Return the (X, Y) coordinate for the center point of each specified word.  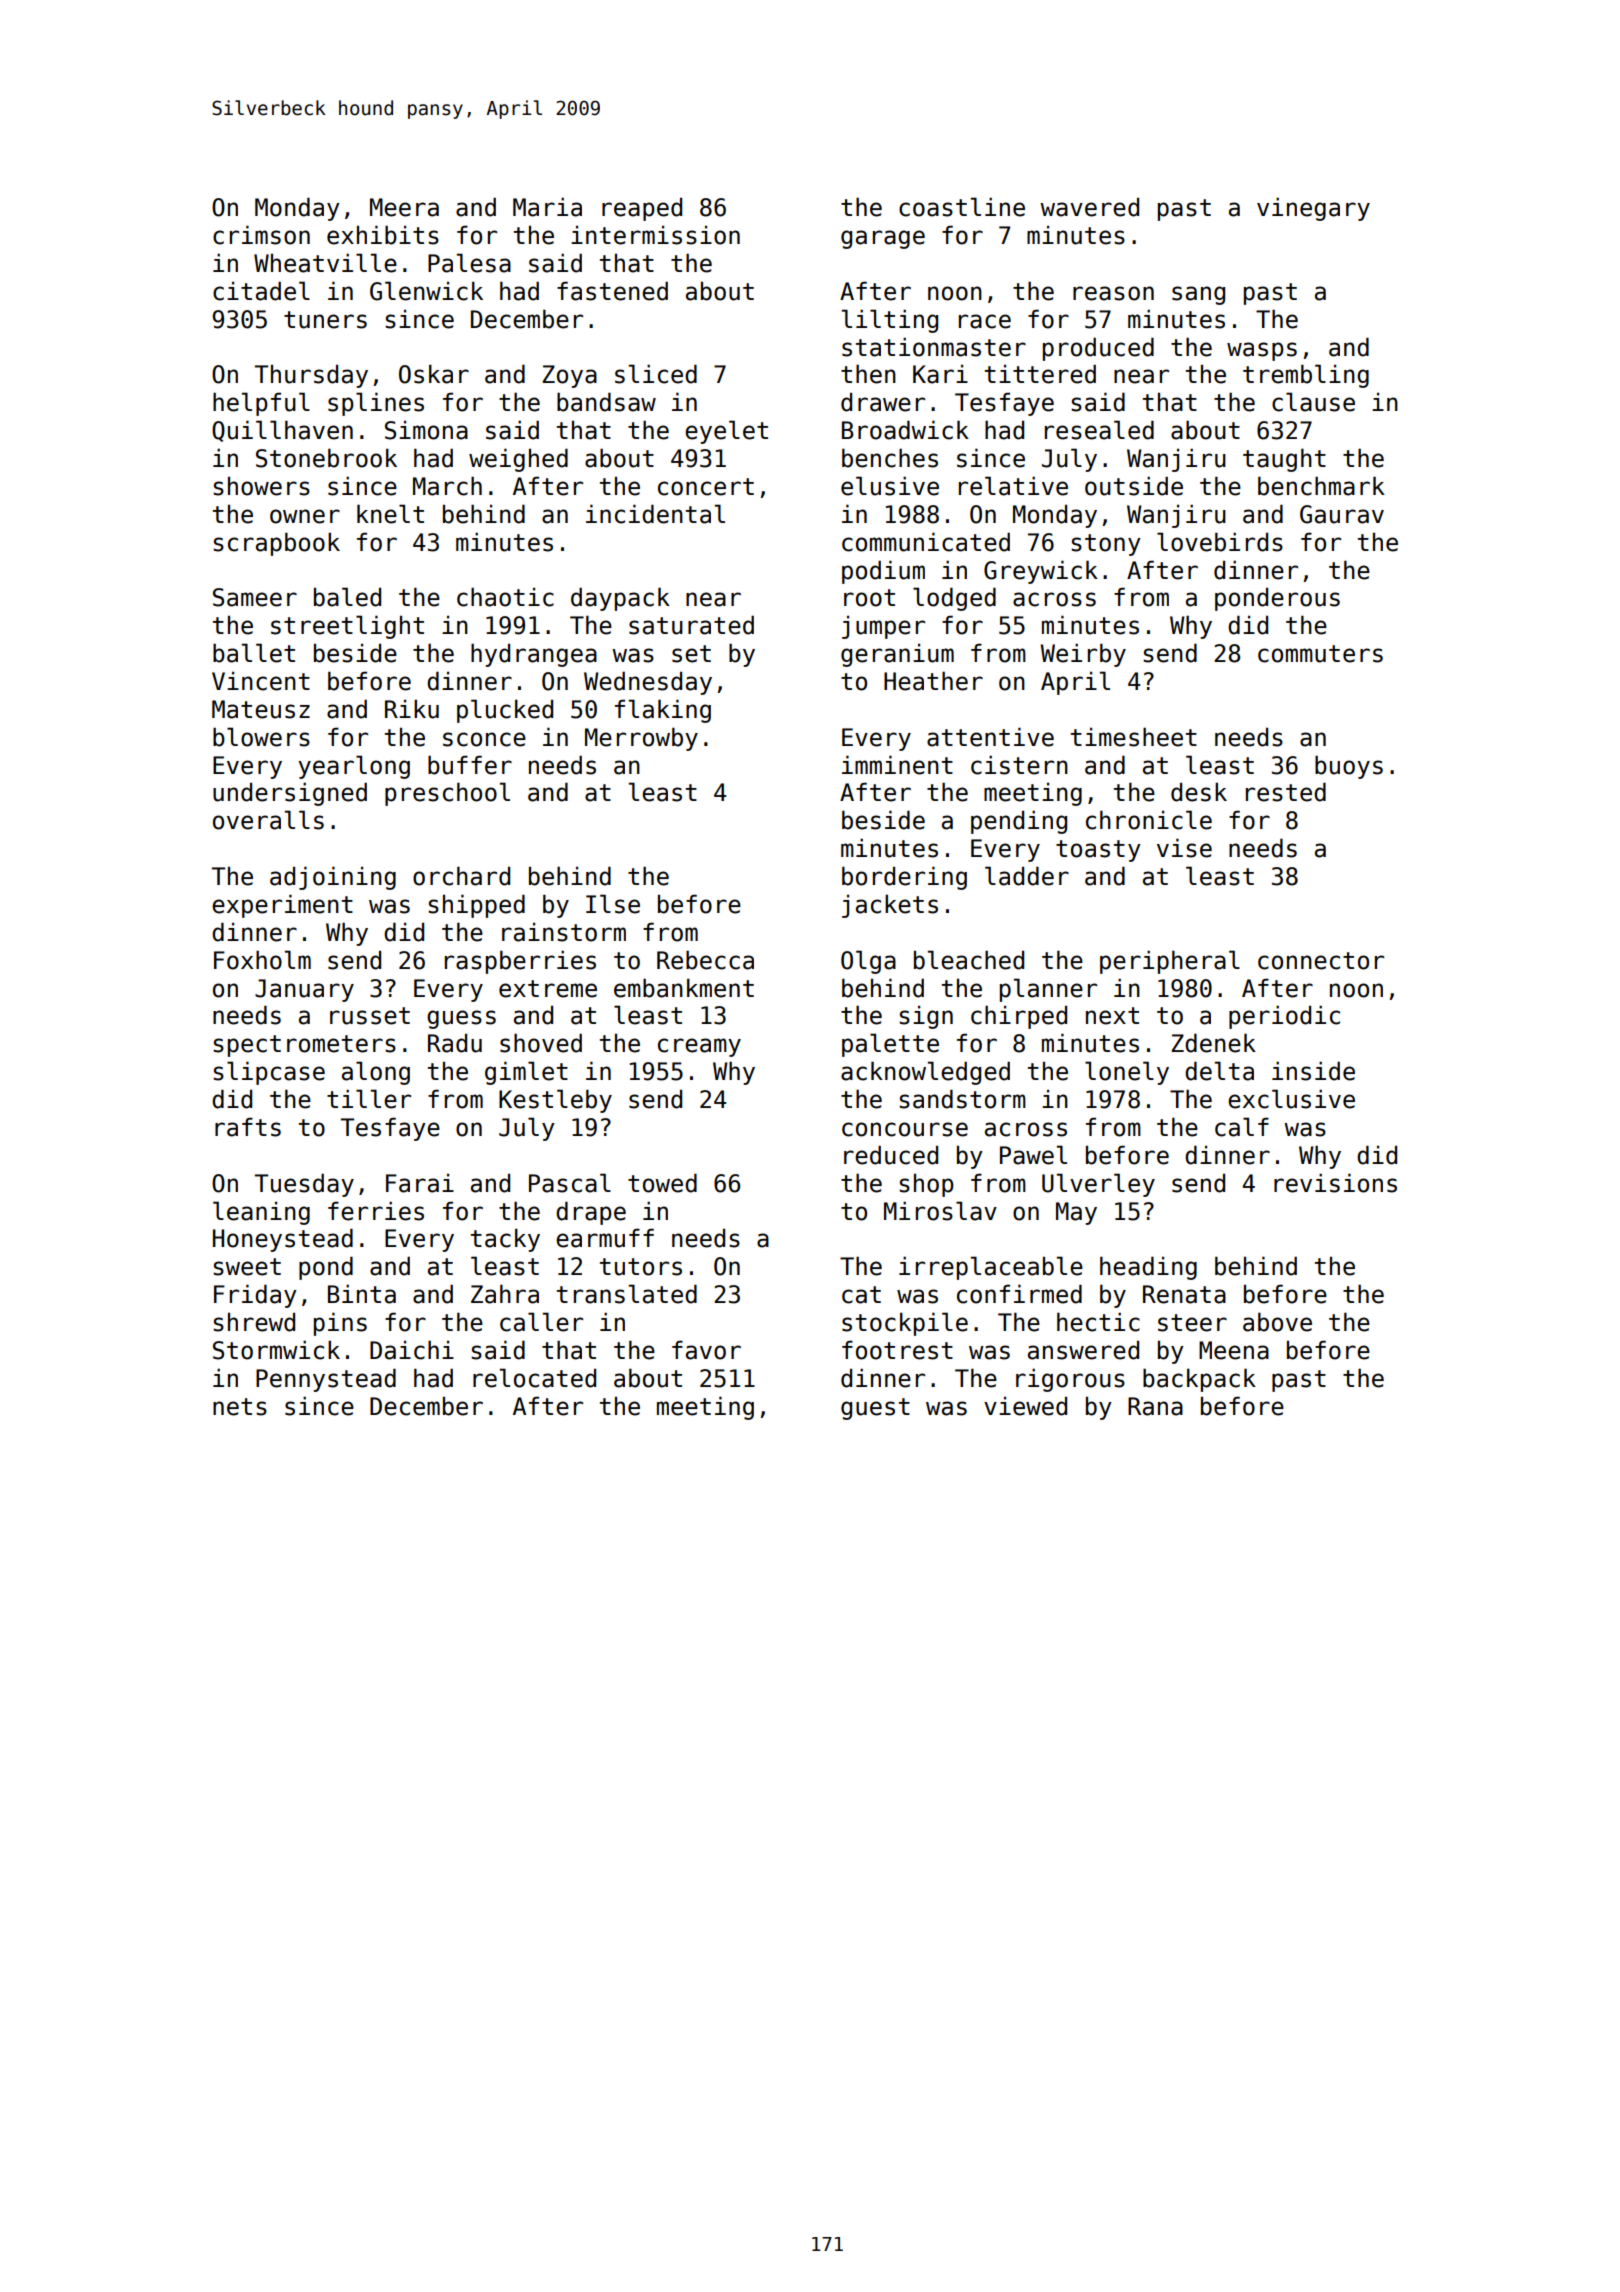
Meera (404, 207)
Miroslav (940, 1211)
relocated (534, 1378)
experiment (282, 906)
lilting (890, 321)
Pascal (570, 1183)
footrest (897, 1350)
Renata (1184, 1294)
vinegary (1313, 209)
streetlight (347, 627)
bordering (904, 878)
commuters (1320, 654)
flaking (663, 711)
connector (1321, 961)
